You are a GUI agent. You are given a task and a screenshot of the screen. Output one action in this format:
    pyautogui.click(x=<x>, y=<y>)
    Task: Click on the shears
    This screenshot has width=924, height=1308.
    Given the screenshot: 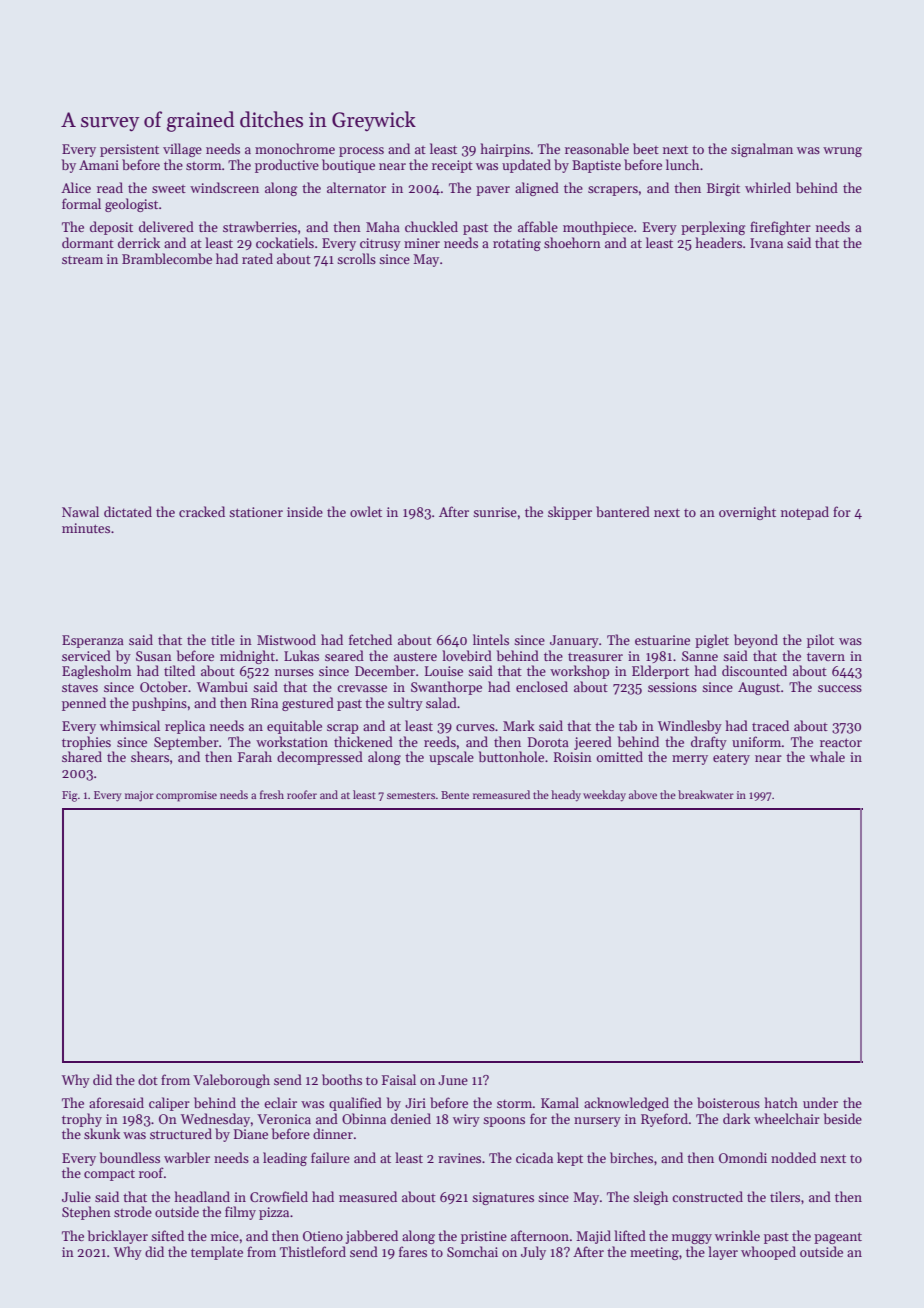 What is the action you would take?
    pyautogui.click(x=150, y=756)
